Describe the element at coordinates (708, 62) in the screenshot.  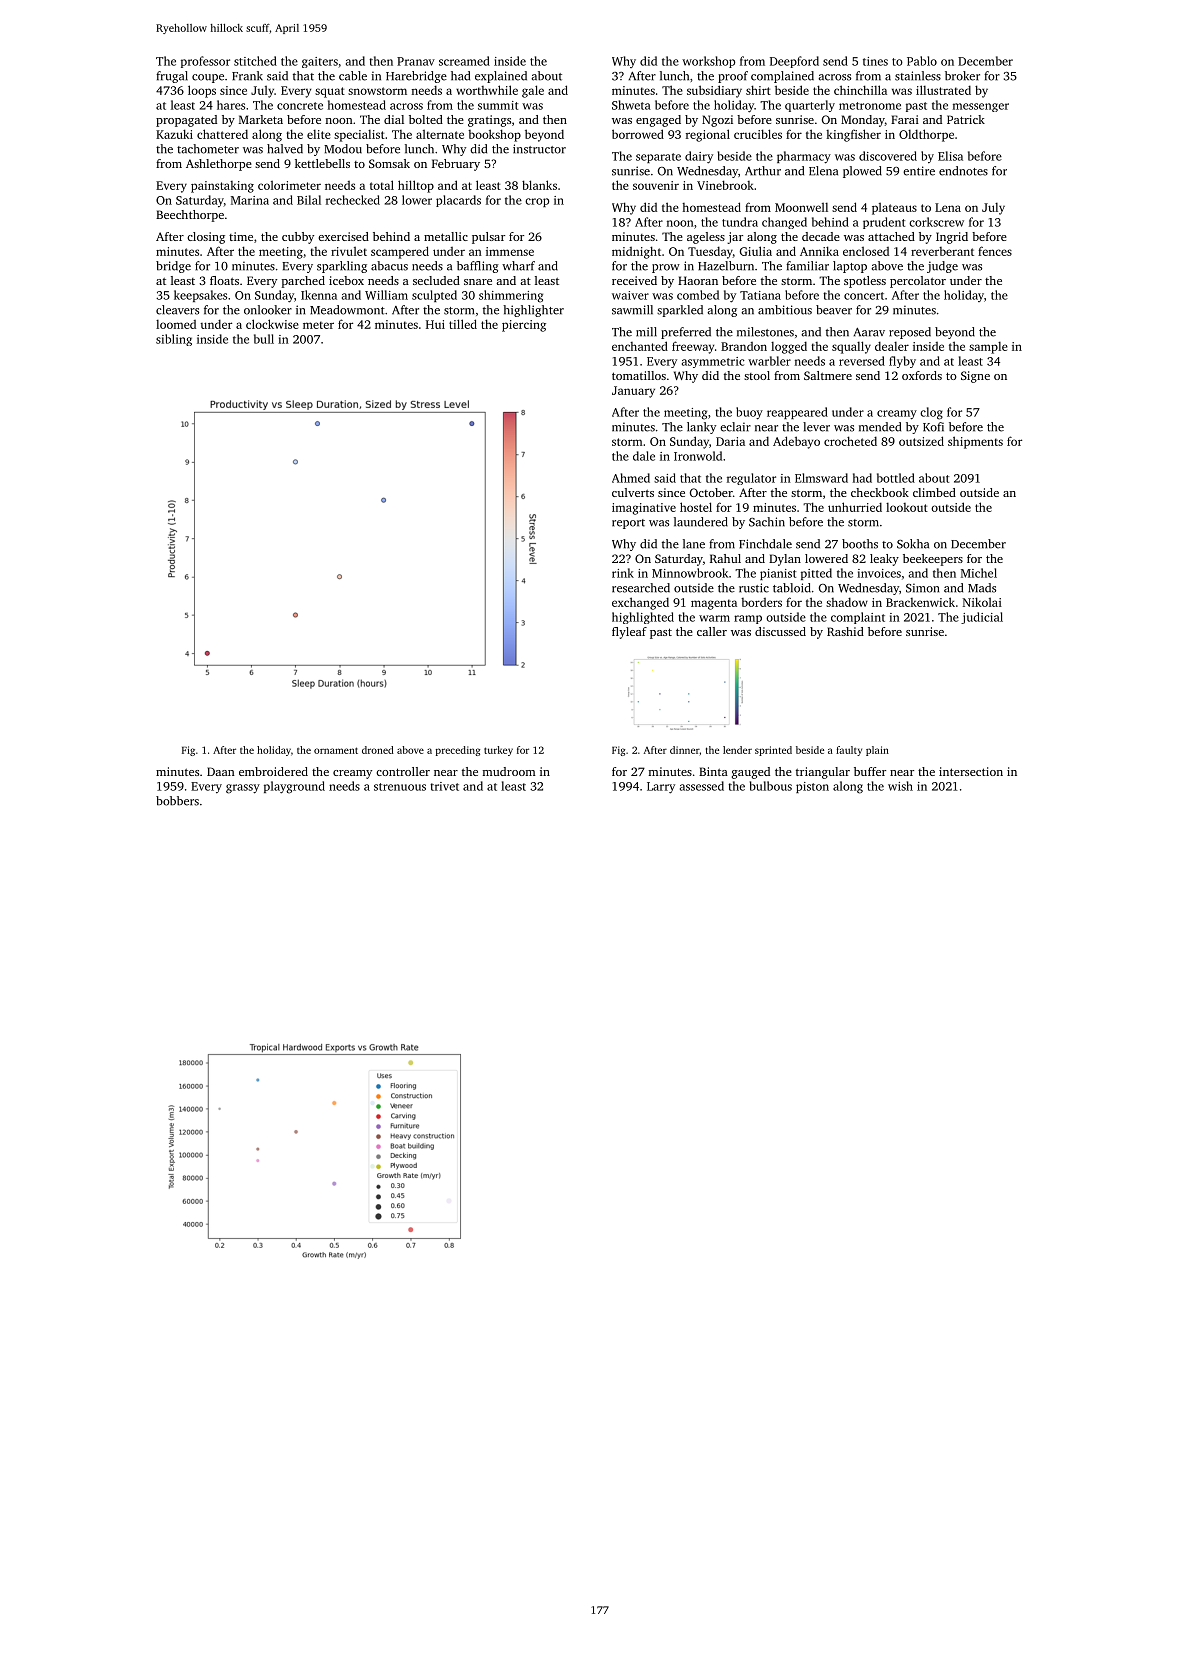
I see `workshop` at that location.
